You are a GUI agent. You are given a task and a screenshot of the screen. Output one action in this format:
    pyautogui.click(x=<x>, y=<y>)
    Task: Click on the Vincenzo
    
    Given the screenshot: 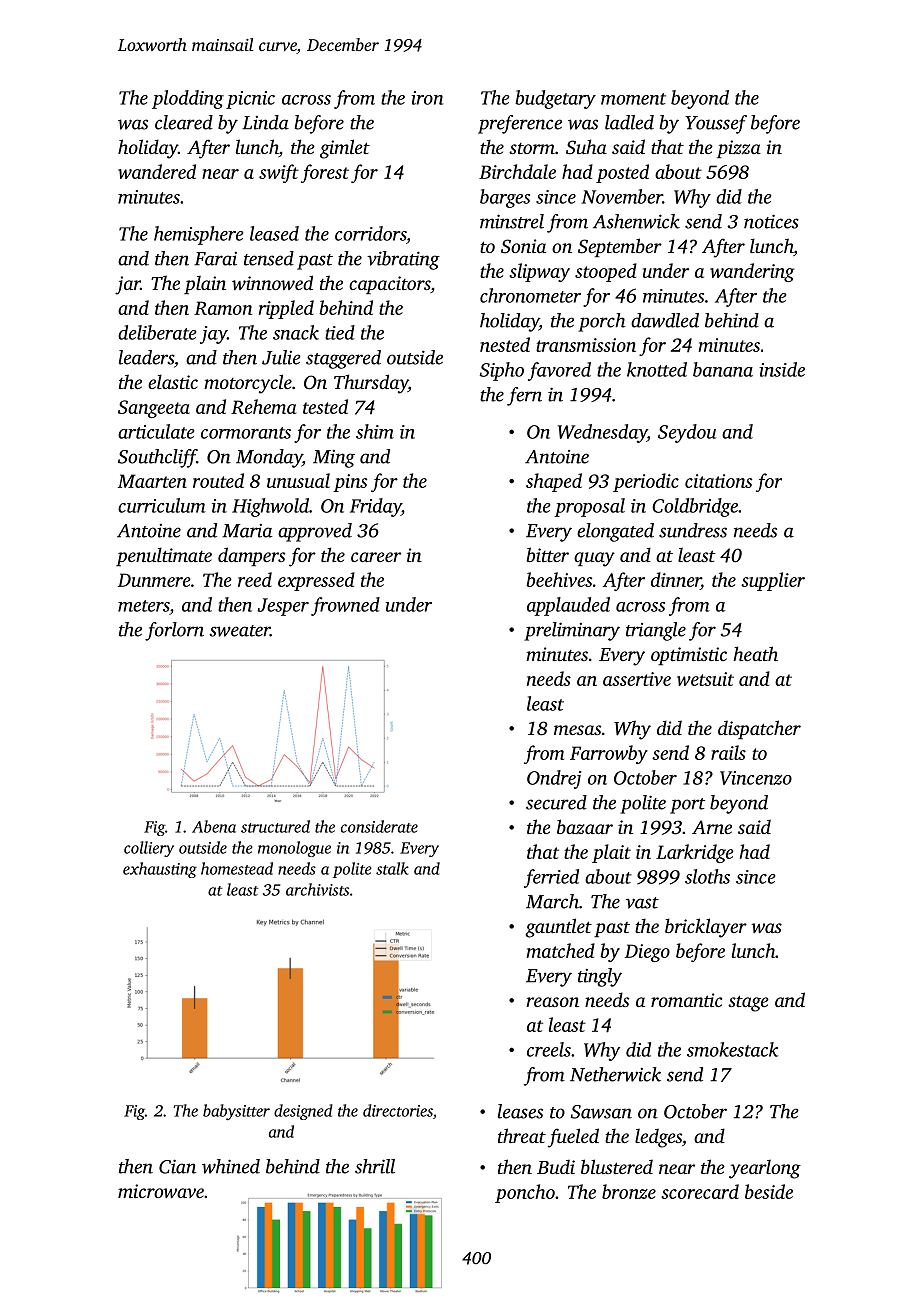 What is the action you would take?
    pyautogui.click(x=756, y=778)
